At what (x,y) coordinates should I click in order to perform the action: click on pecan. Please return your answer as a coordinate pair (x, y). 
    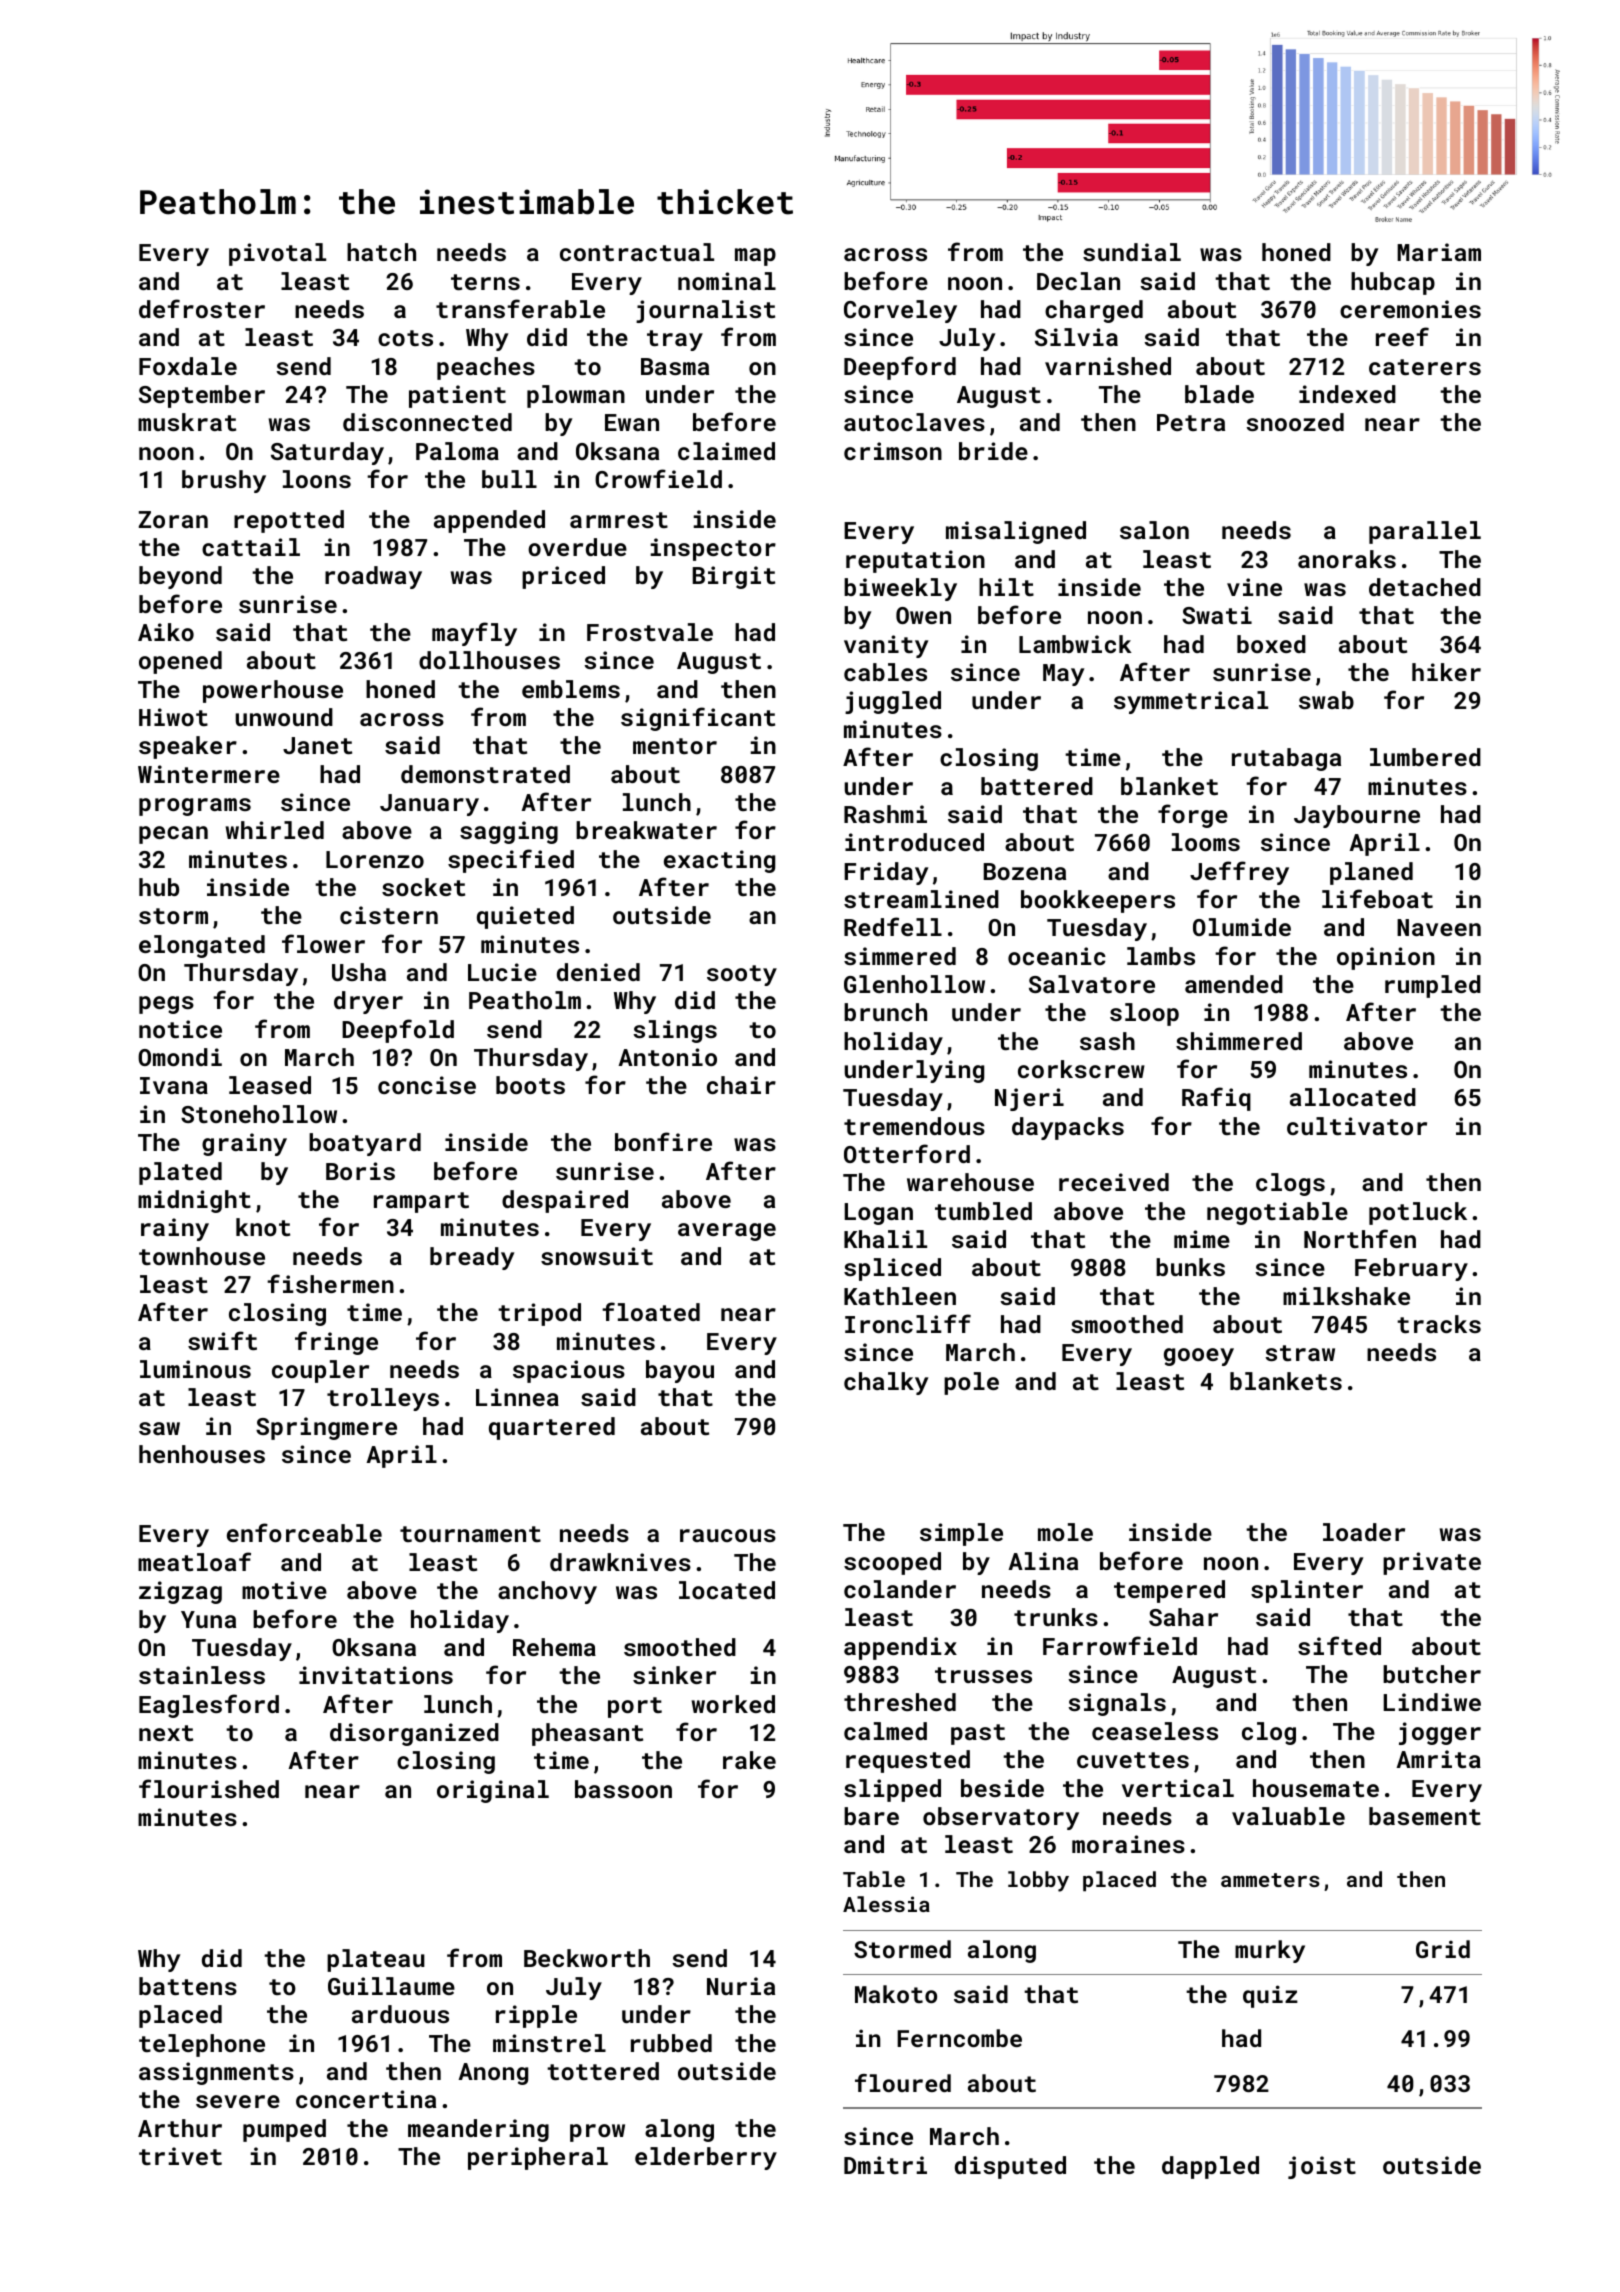
    Looking at the image, I should click on (173, 835).
